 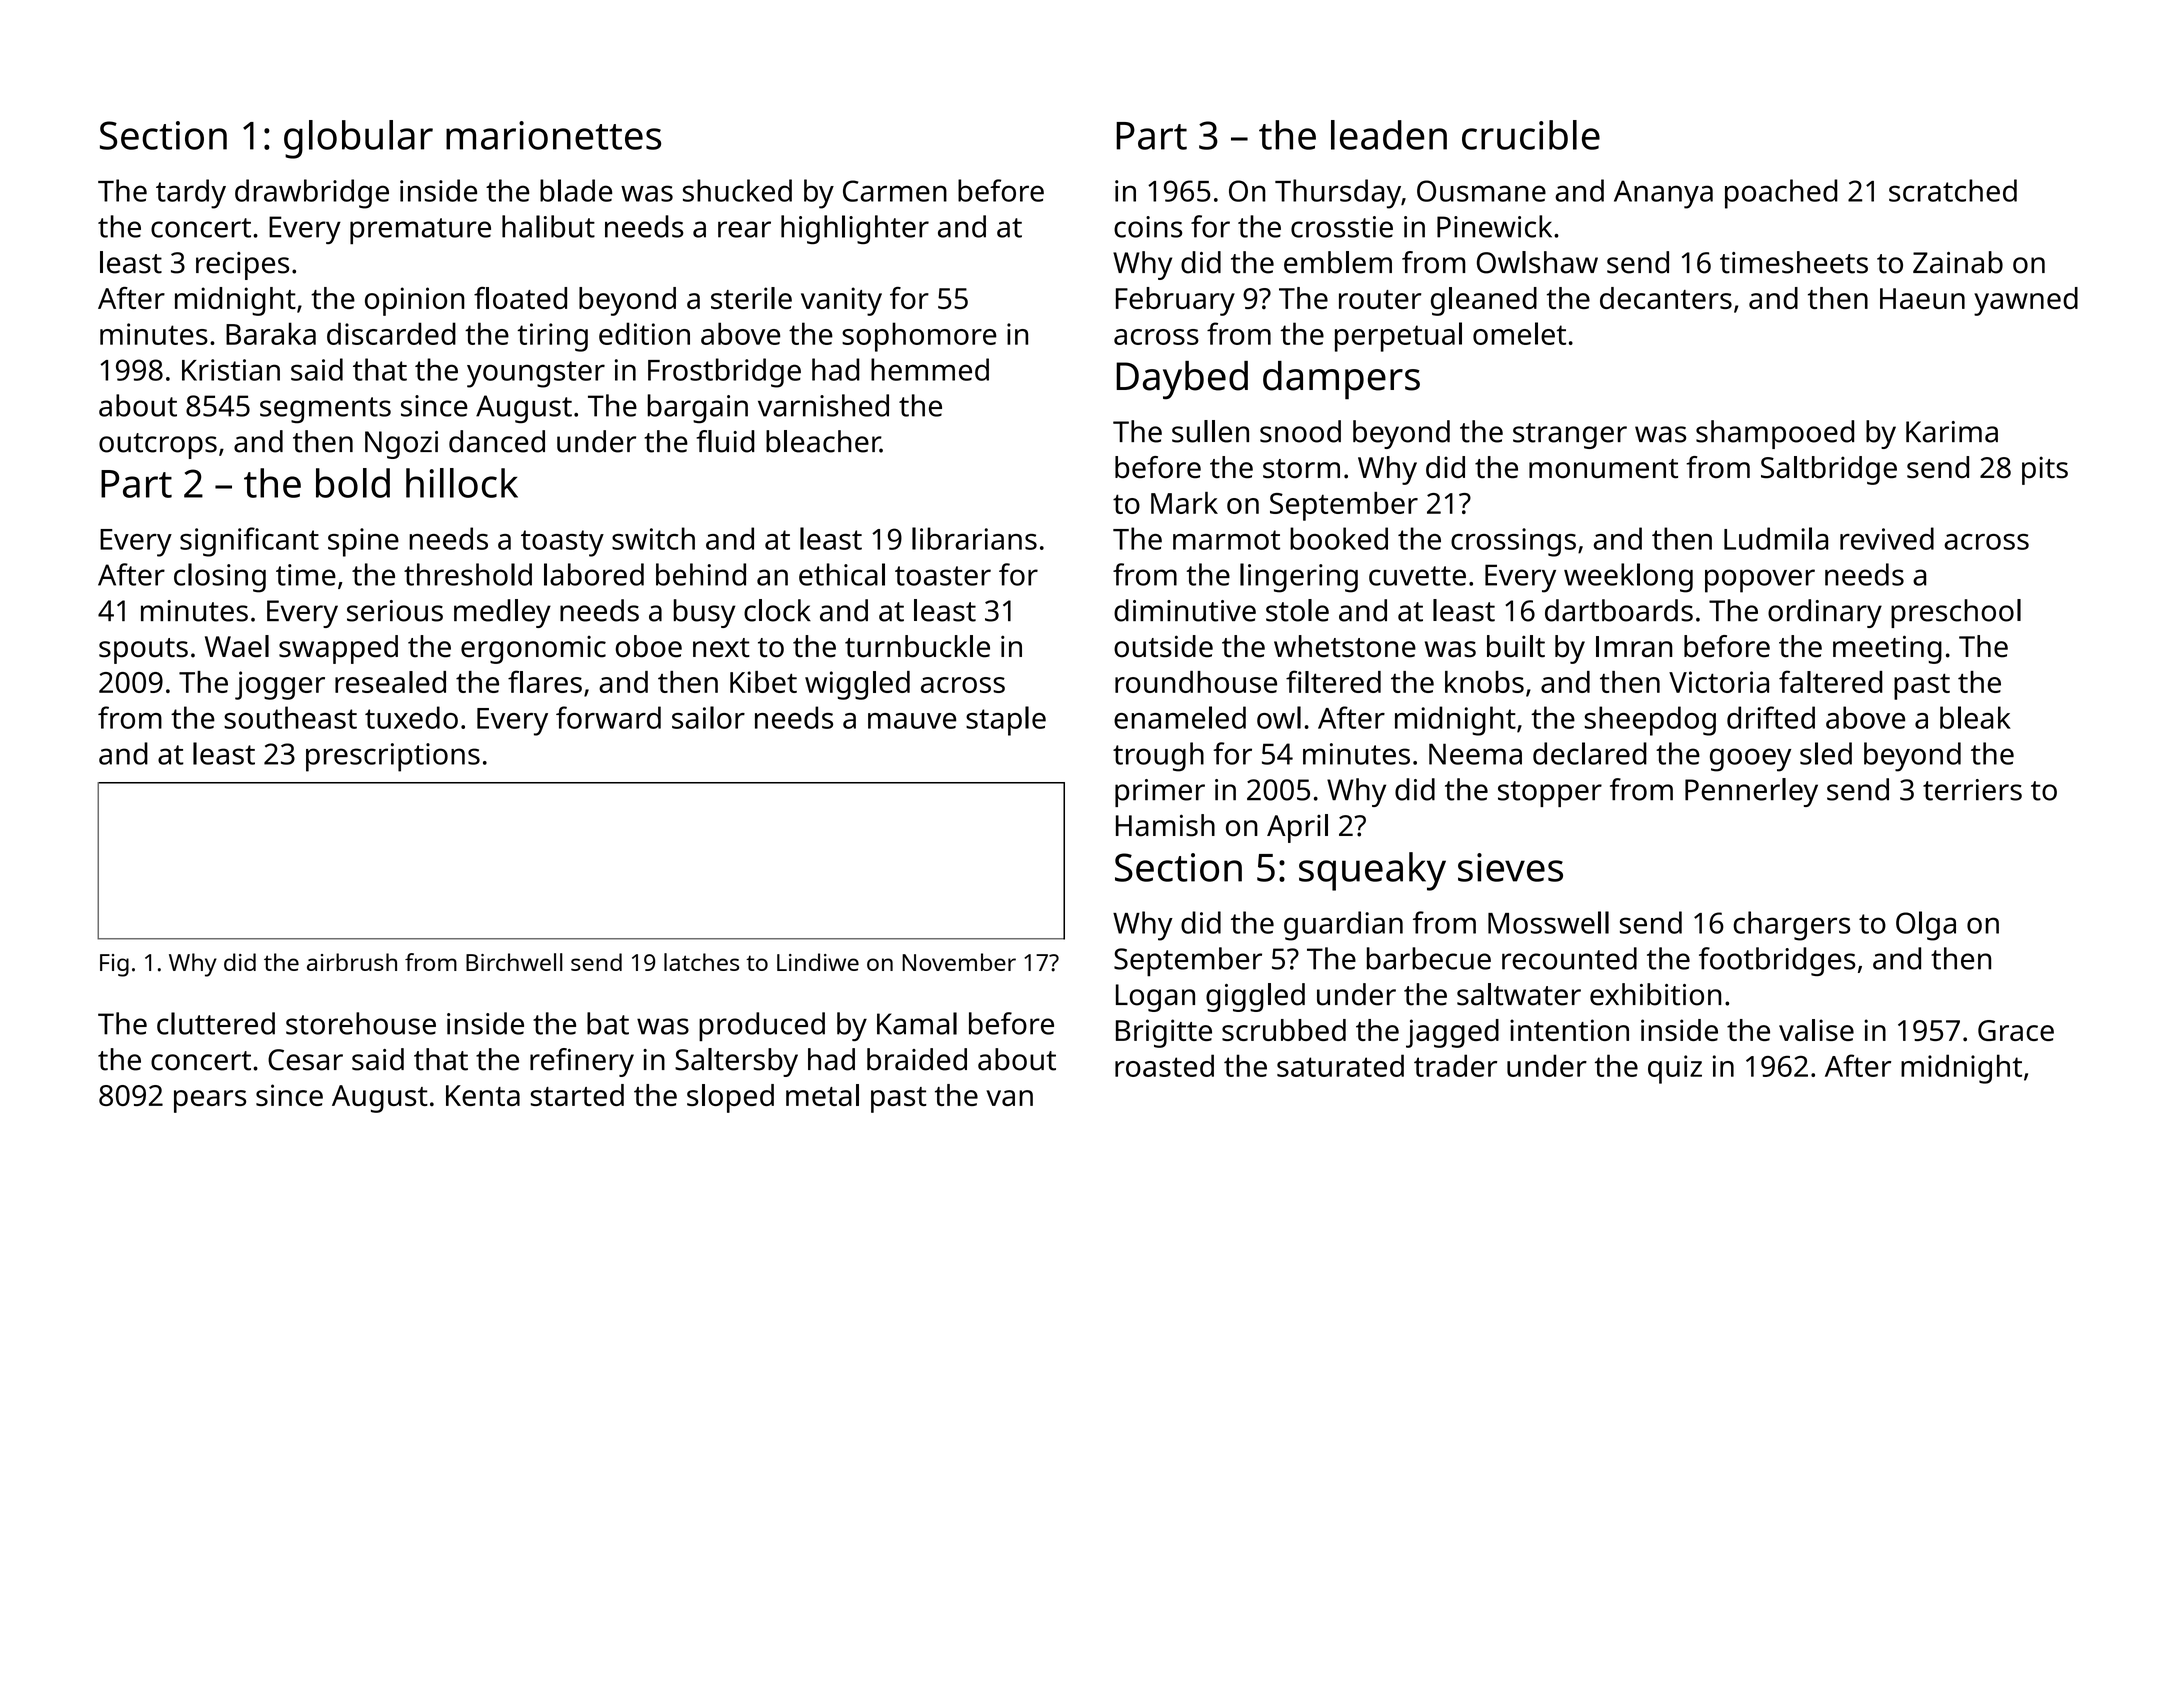 I want to click on started, so click(x=577, y=1095).
